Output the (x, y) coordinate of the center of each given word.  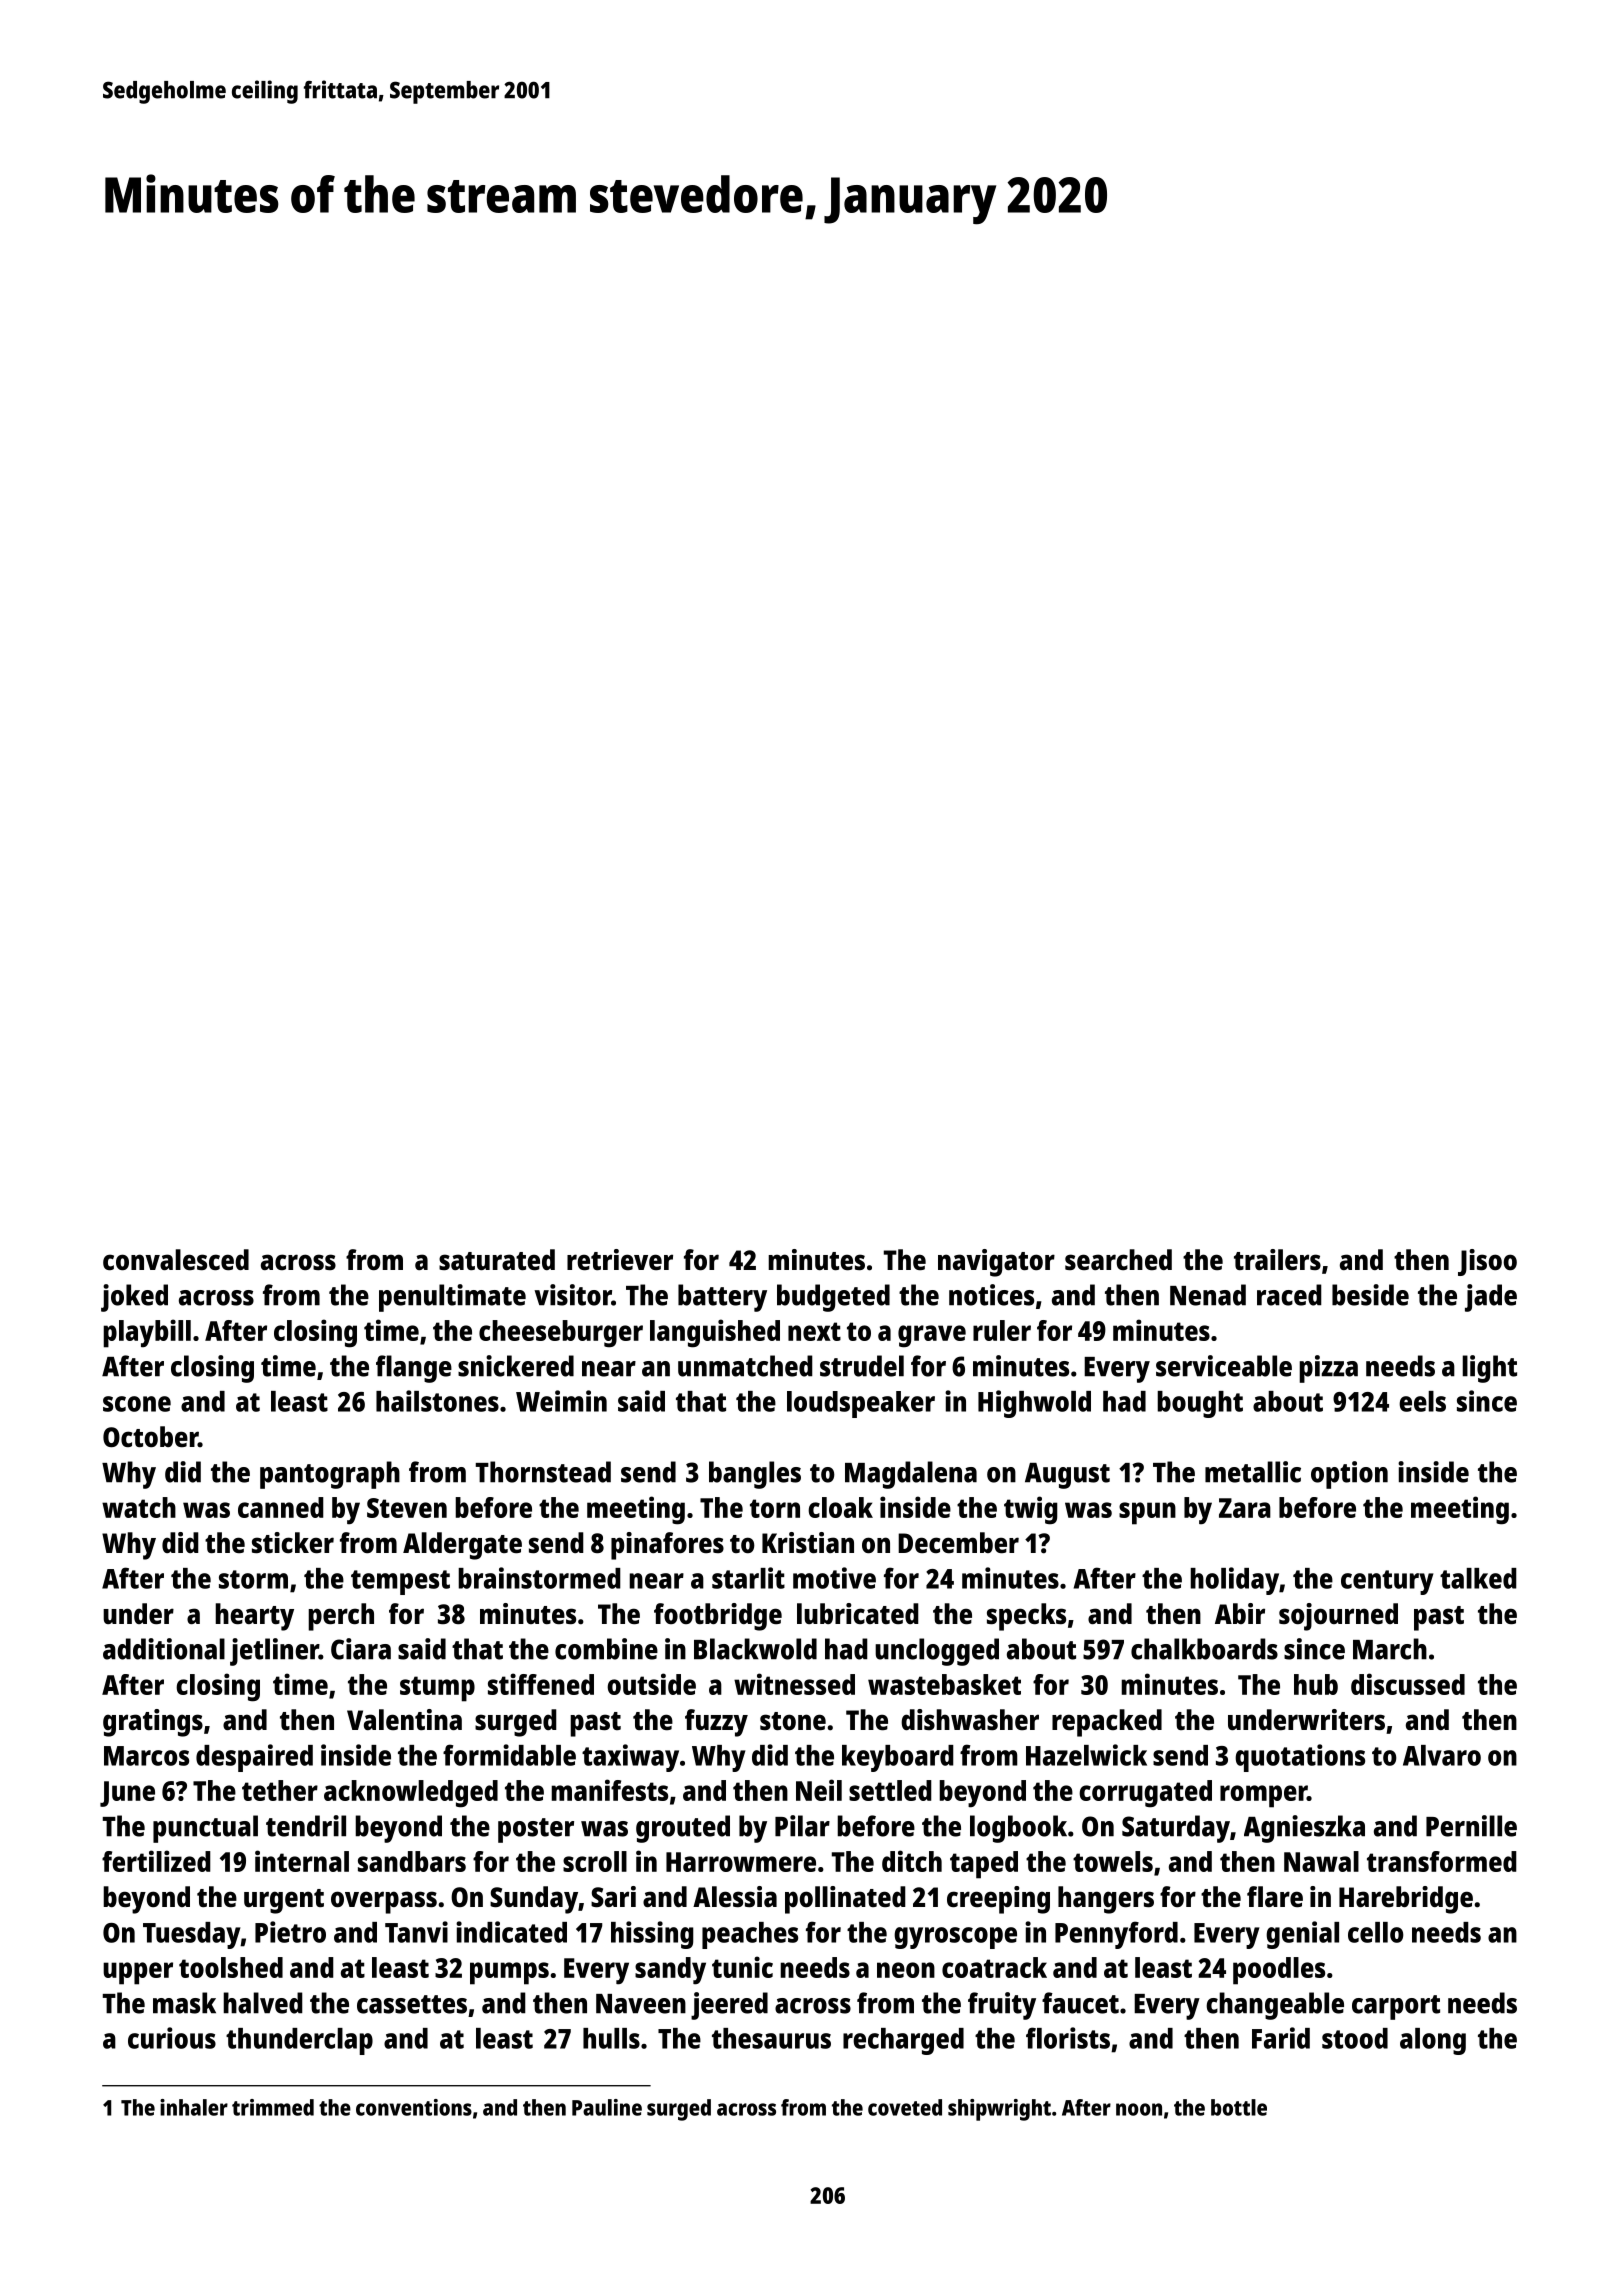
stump (437, 1689)
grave (932, 1336)
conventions (414, 2107)
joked (134, 1298)
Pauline (607, 2107)
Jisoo (1487, 1262)
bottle (1239, 2107)
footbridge (718, 1617)
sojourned (1338, 1617)
